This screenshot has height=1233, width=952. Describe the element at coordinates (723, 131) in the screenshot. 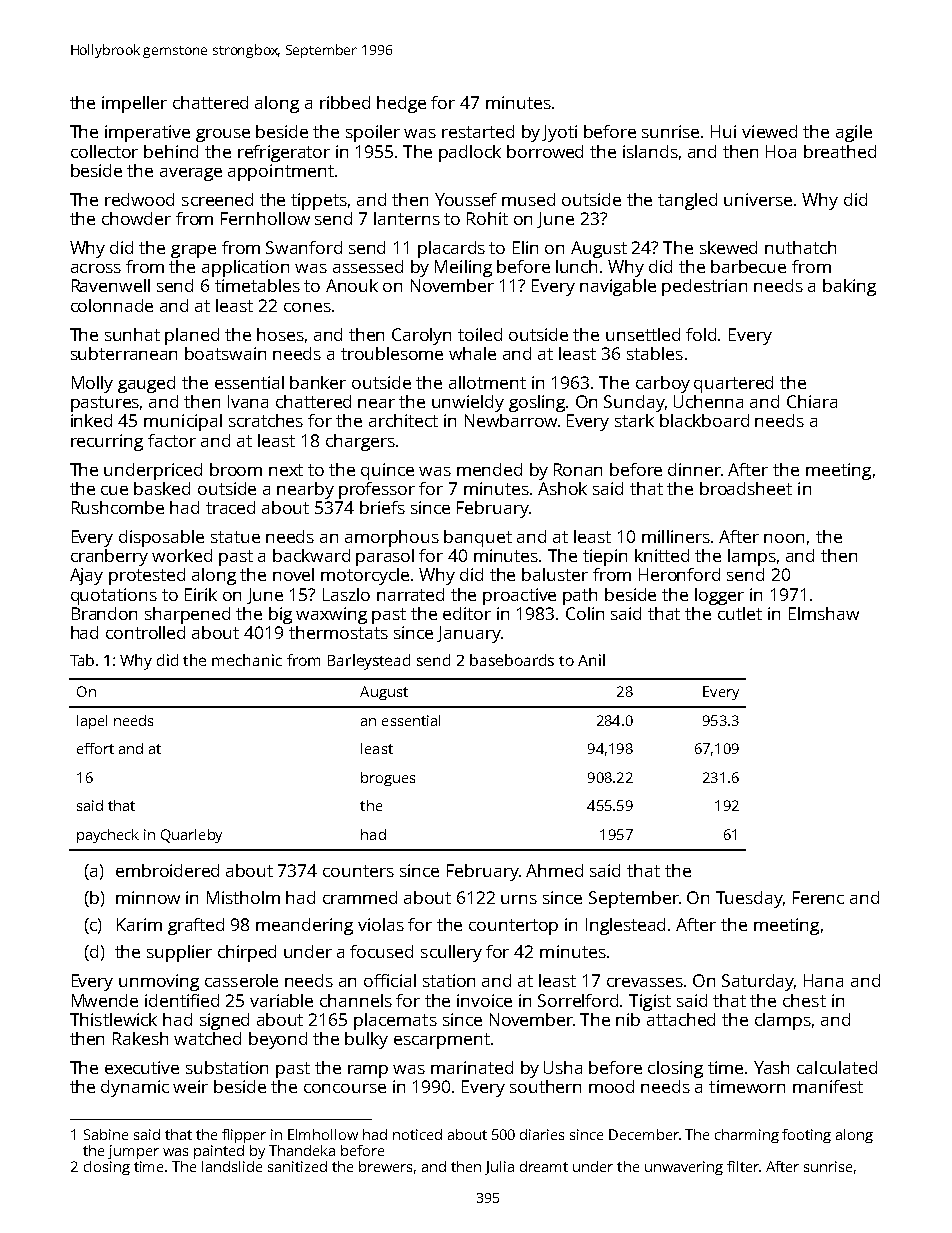

I see `Hui` at that location.
